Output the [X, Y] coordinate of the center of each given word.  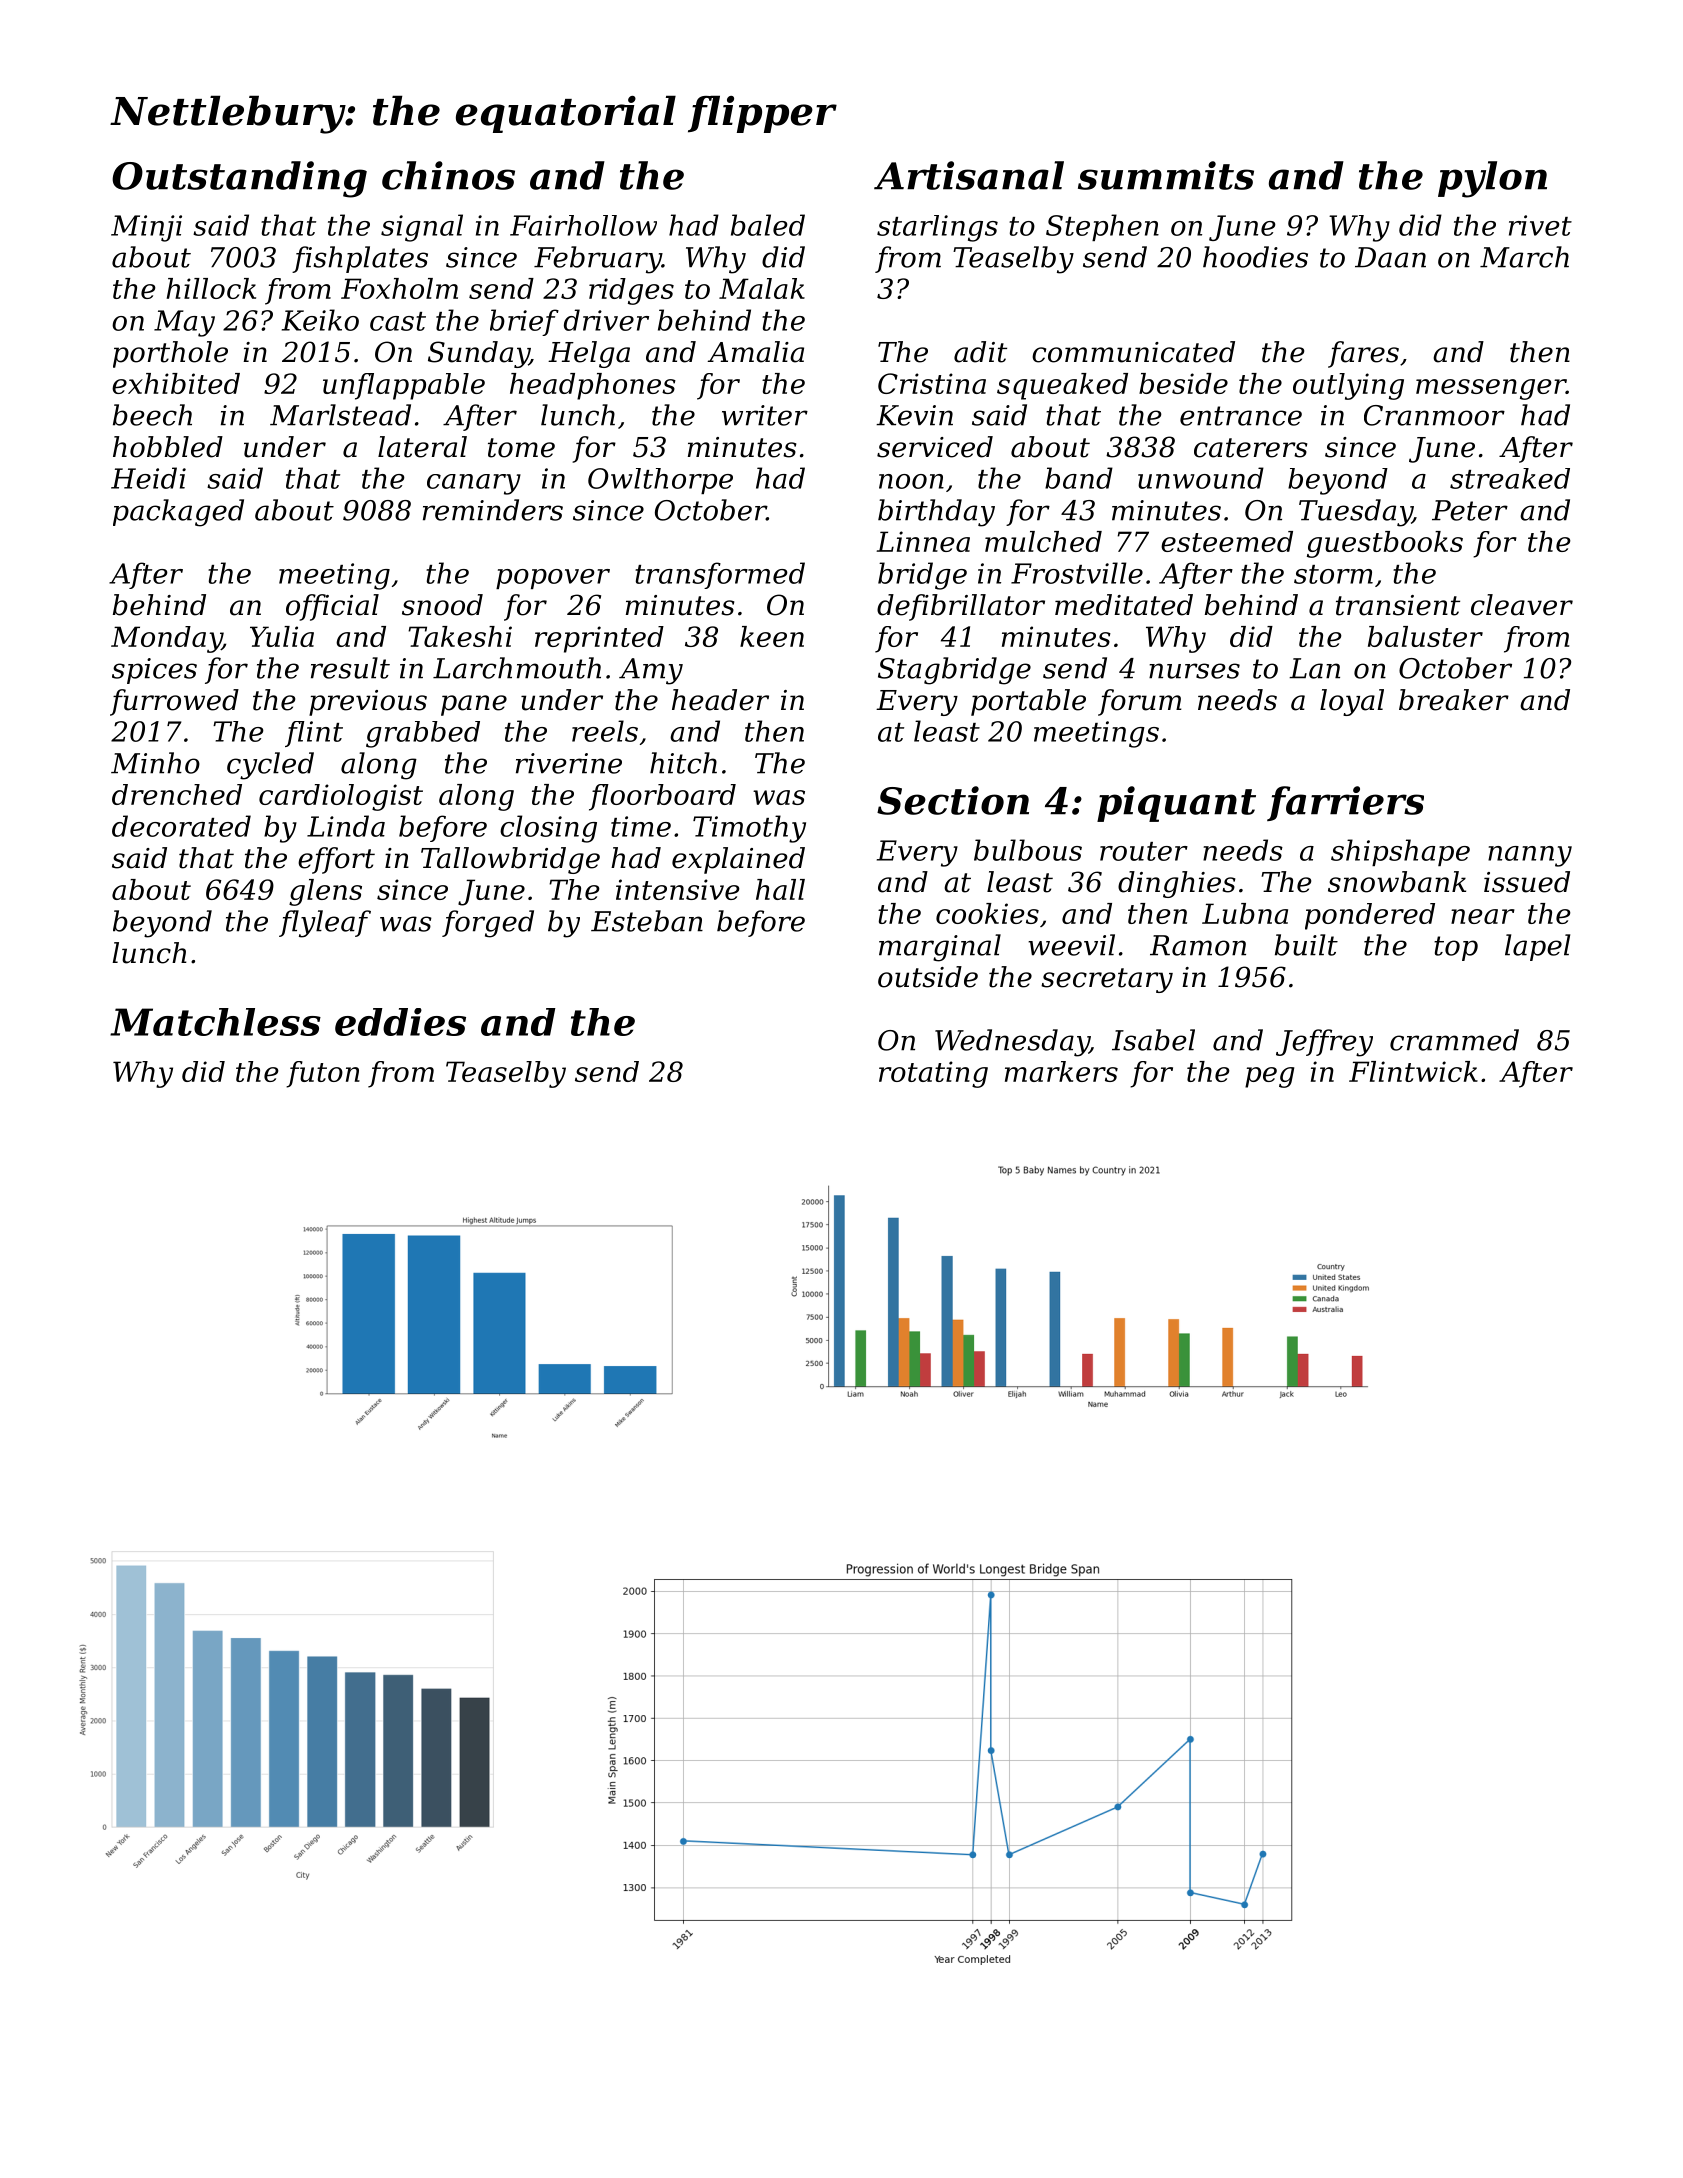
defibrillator [961, 607]
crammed [1454, 1040]
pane [474, 705]
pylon [1492, 179]
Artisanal [969, 175]
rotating [933, 1074]
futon [323, 1074]
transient [1398, 605]
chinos [448, 175]
